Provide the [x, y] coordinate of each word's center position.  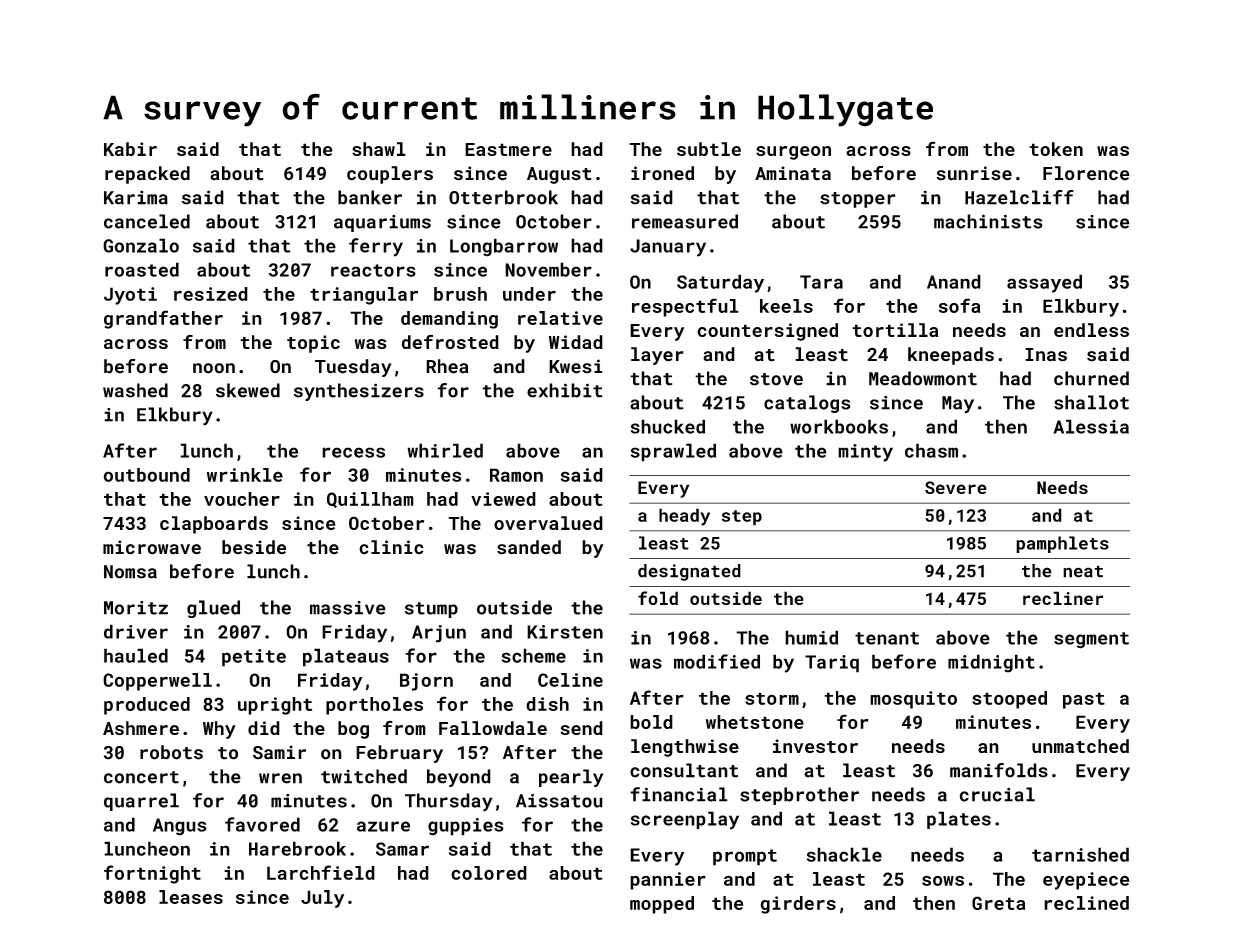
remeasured [685, 221]
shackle [844, 854]
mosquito [913, 700]
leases [191, 897]
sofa [960, 305]
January [668, 248]
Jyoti [130, 296]
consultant [684, 770]
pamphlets [1062, 544]
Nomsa [130, 572]
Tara [821, 282]
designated [689, 572]
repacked [147, 175]
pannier [668, 881]
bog [353, 730]
